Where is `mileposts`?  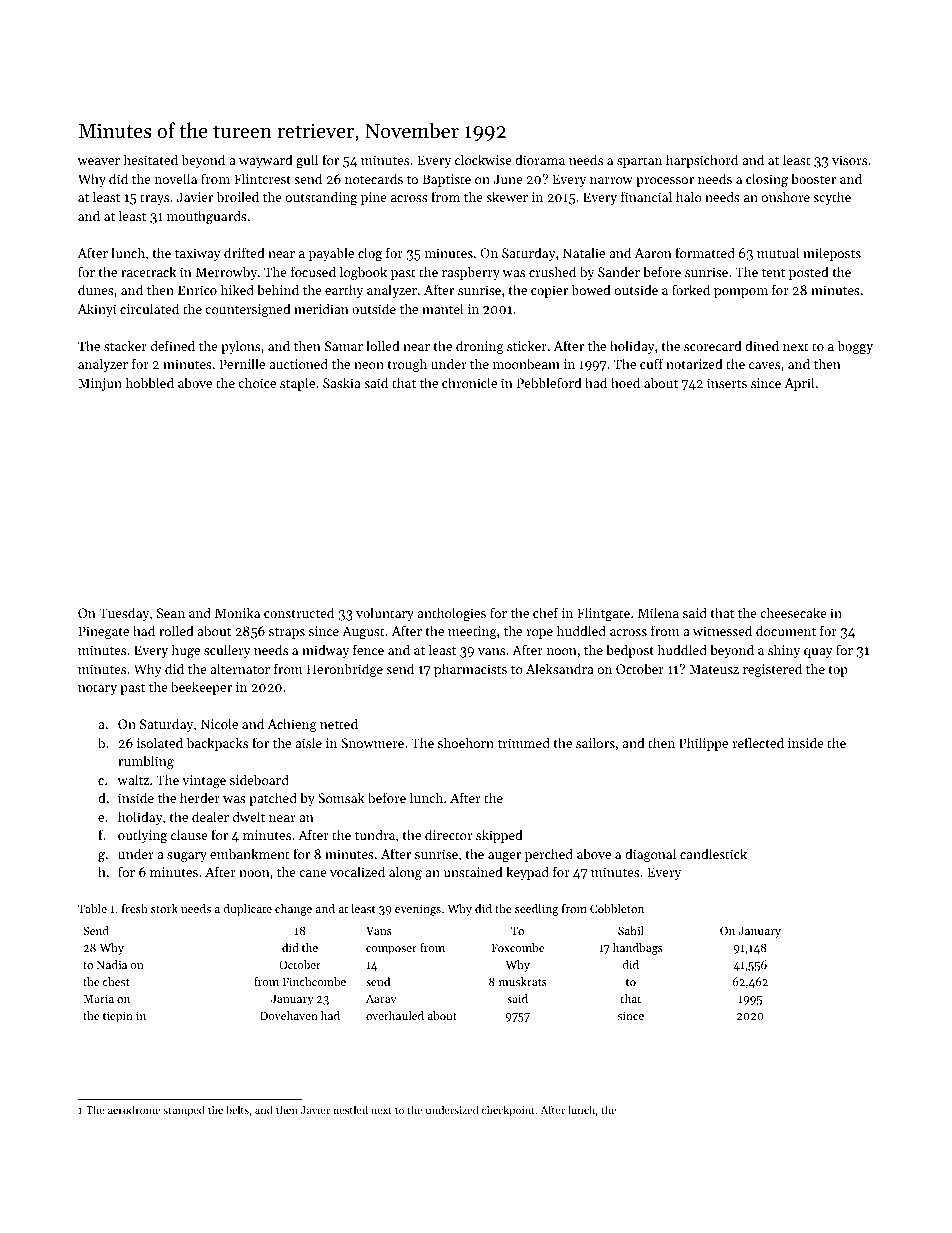
mileposts is located at coordinates (832, 254).
